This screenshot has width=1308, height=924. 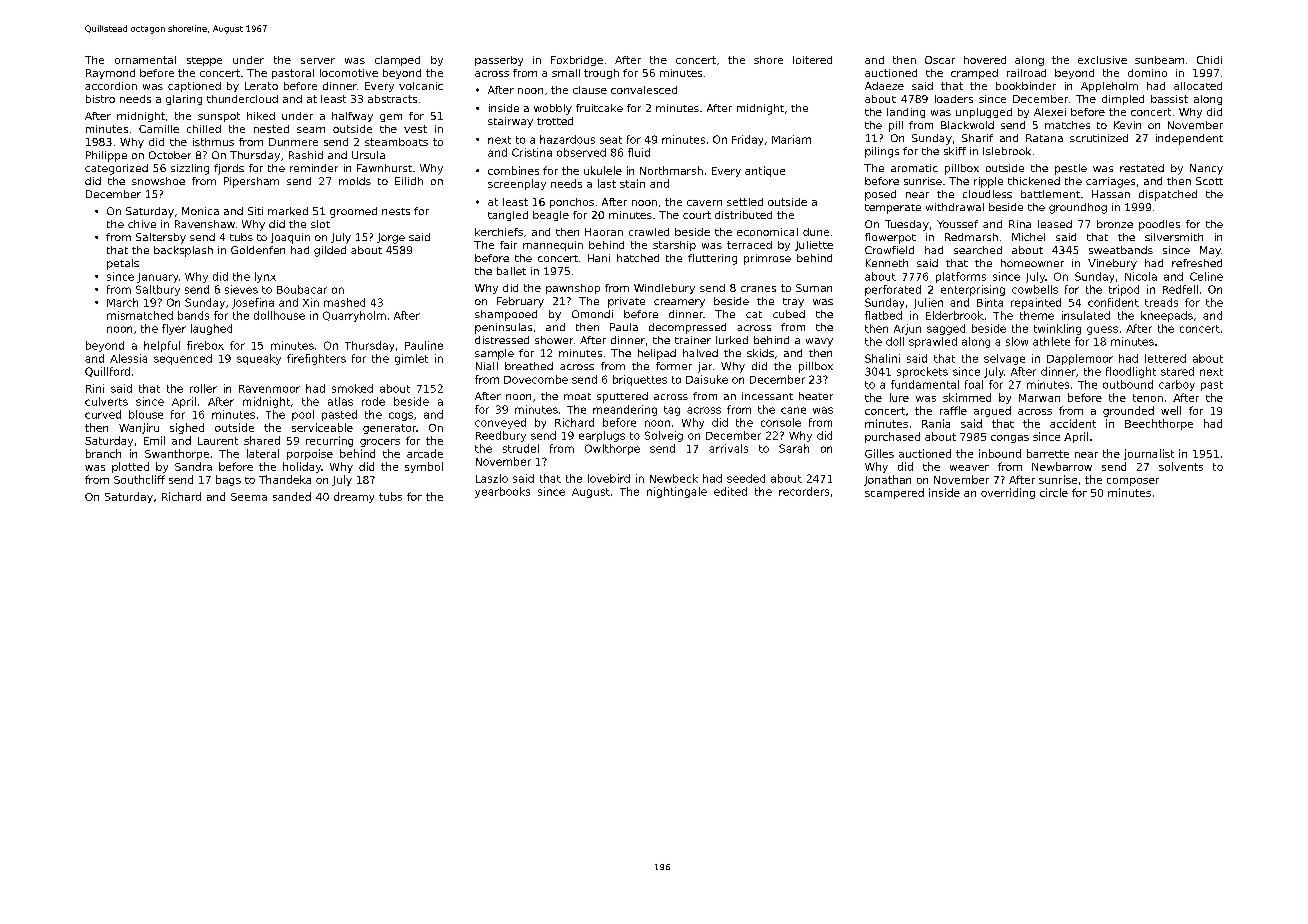 I want to click on skiff, so click(x=955, y=151).
